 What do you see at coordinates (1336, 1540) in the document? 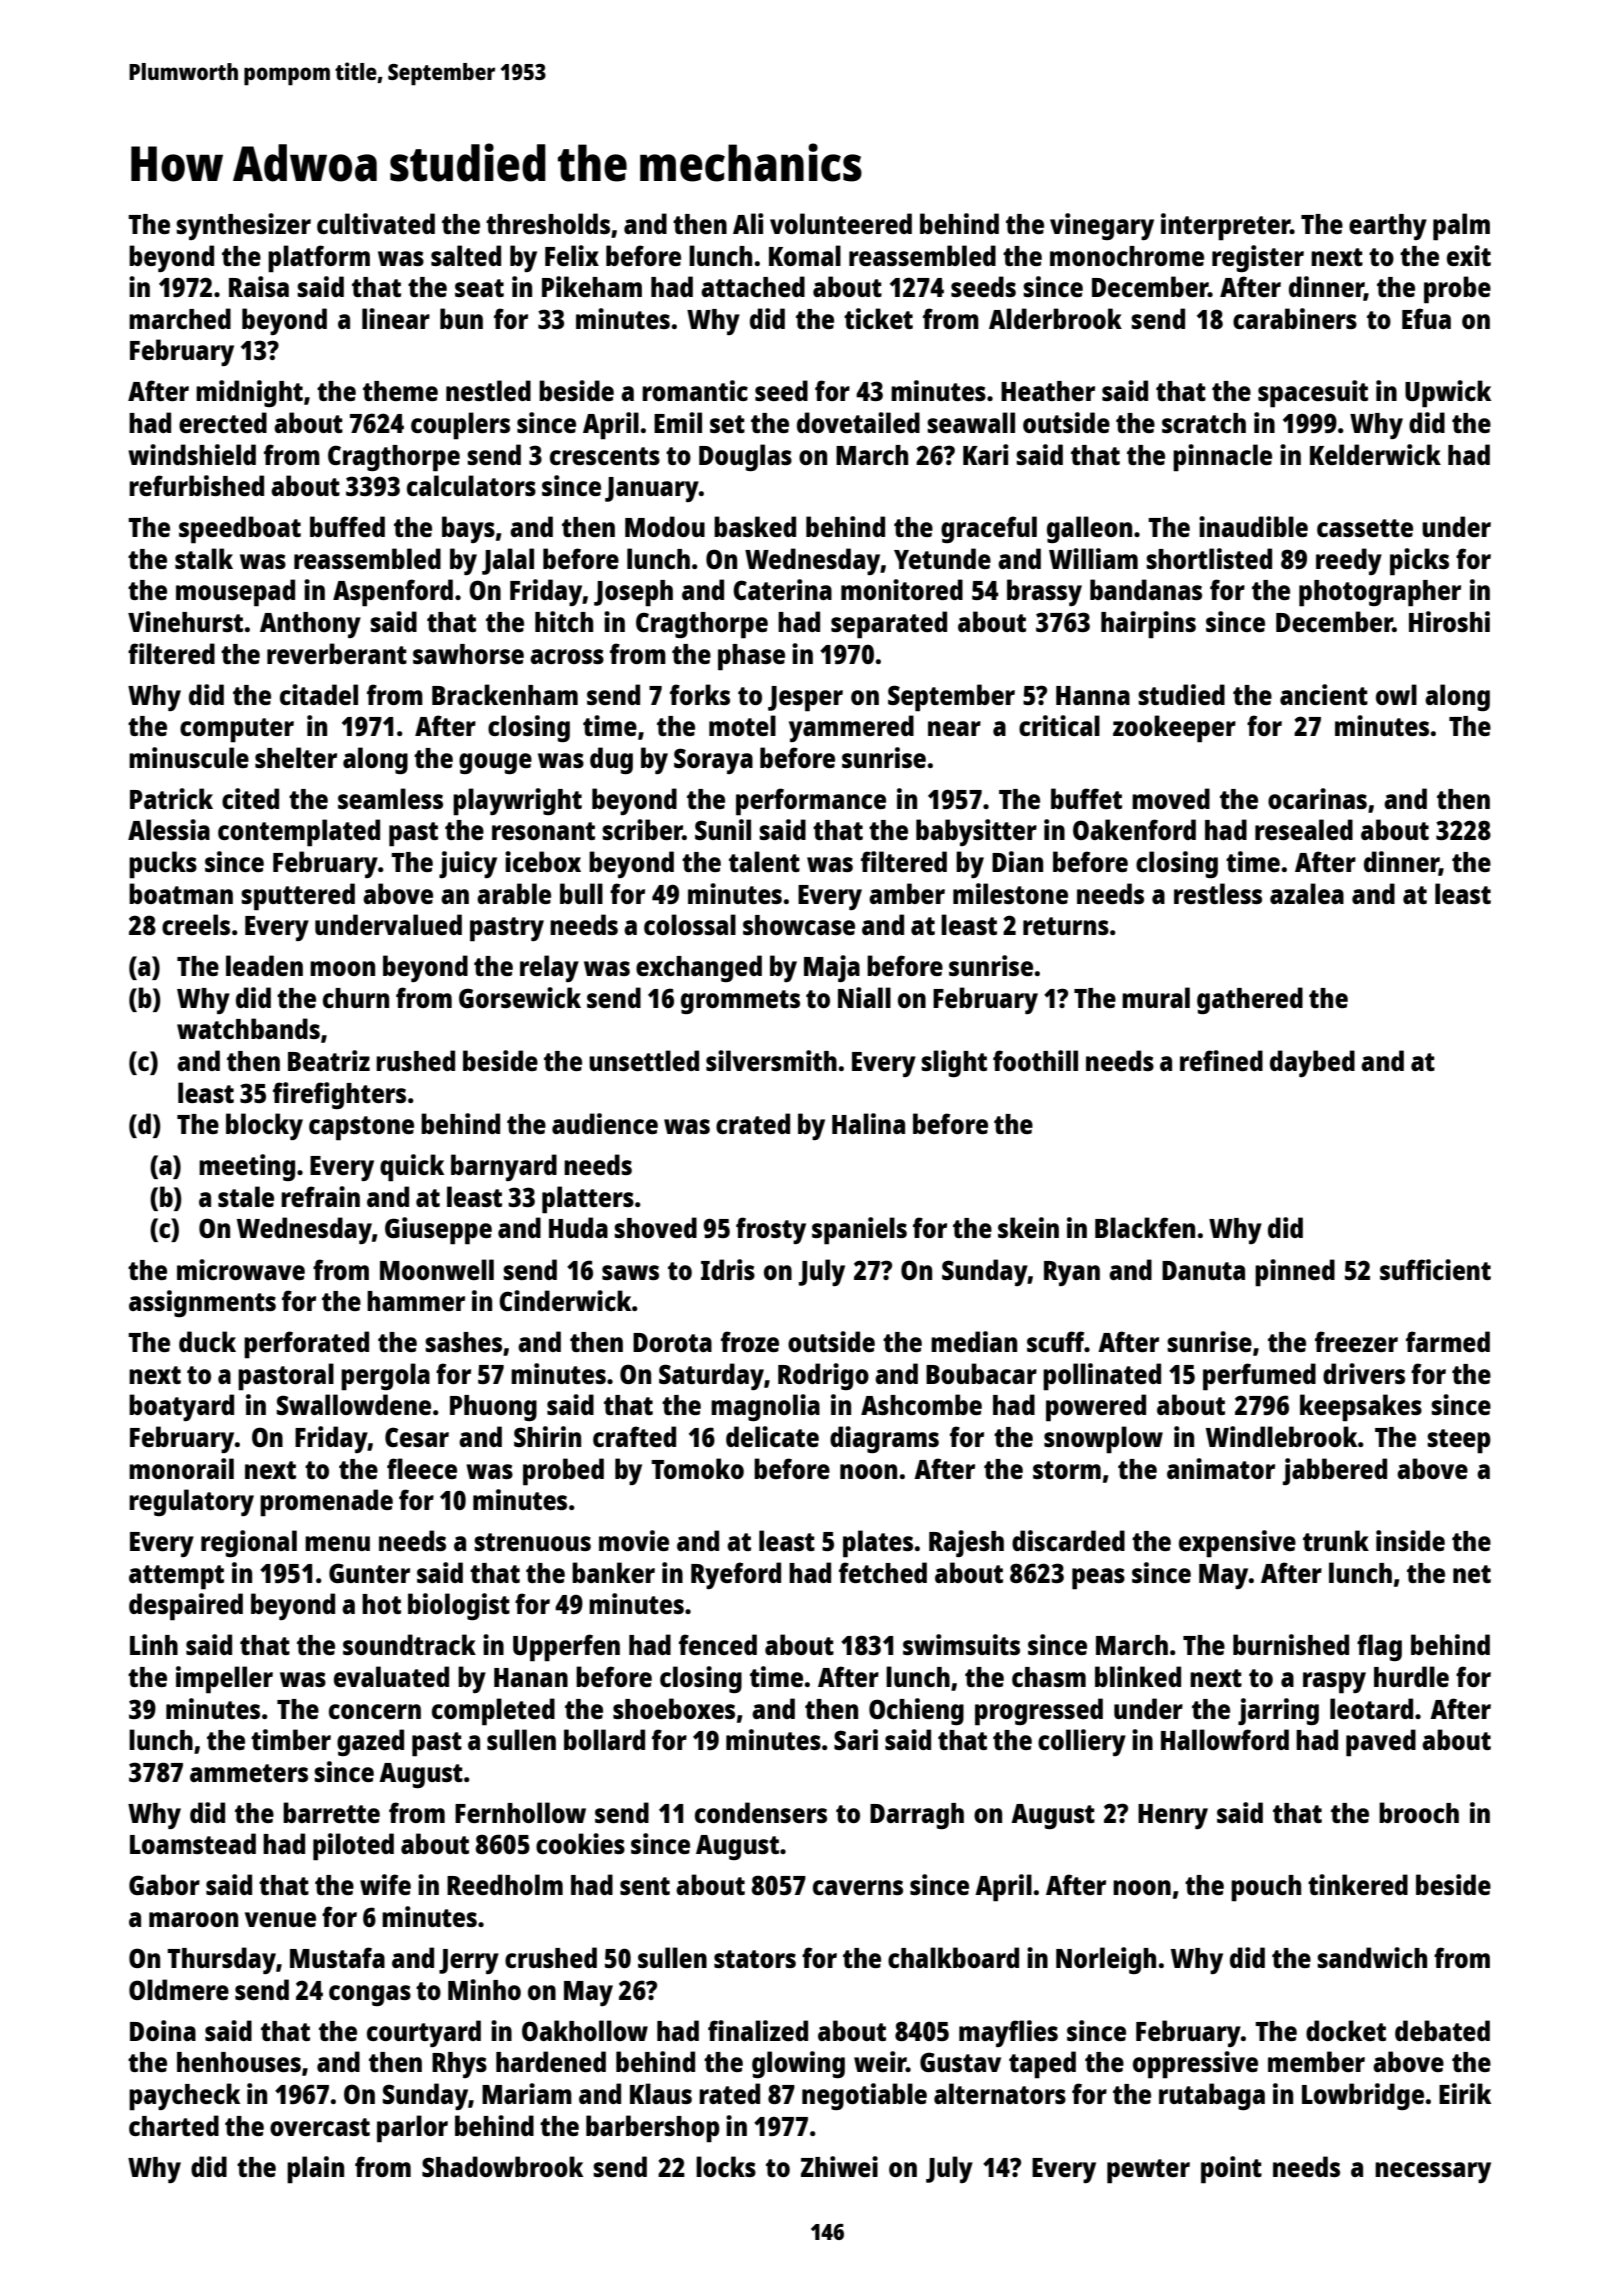
I see `trunk` at bounding box center [1336, 1540].
